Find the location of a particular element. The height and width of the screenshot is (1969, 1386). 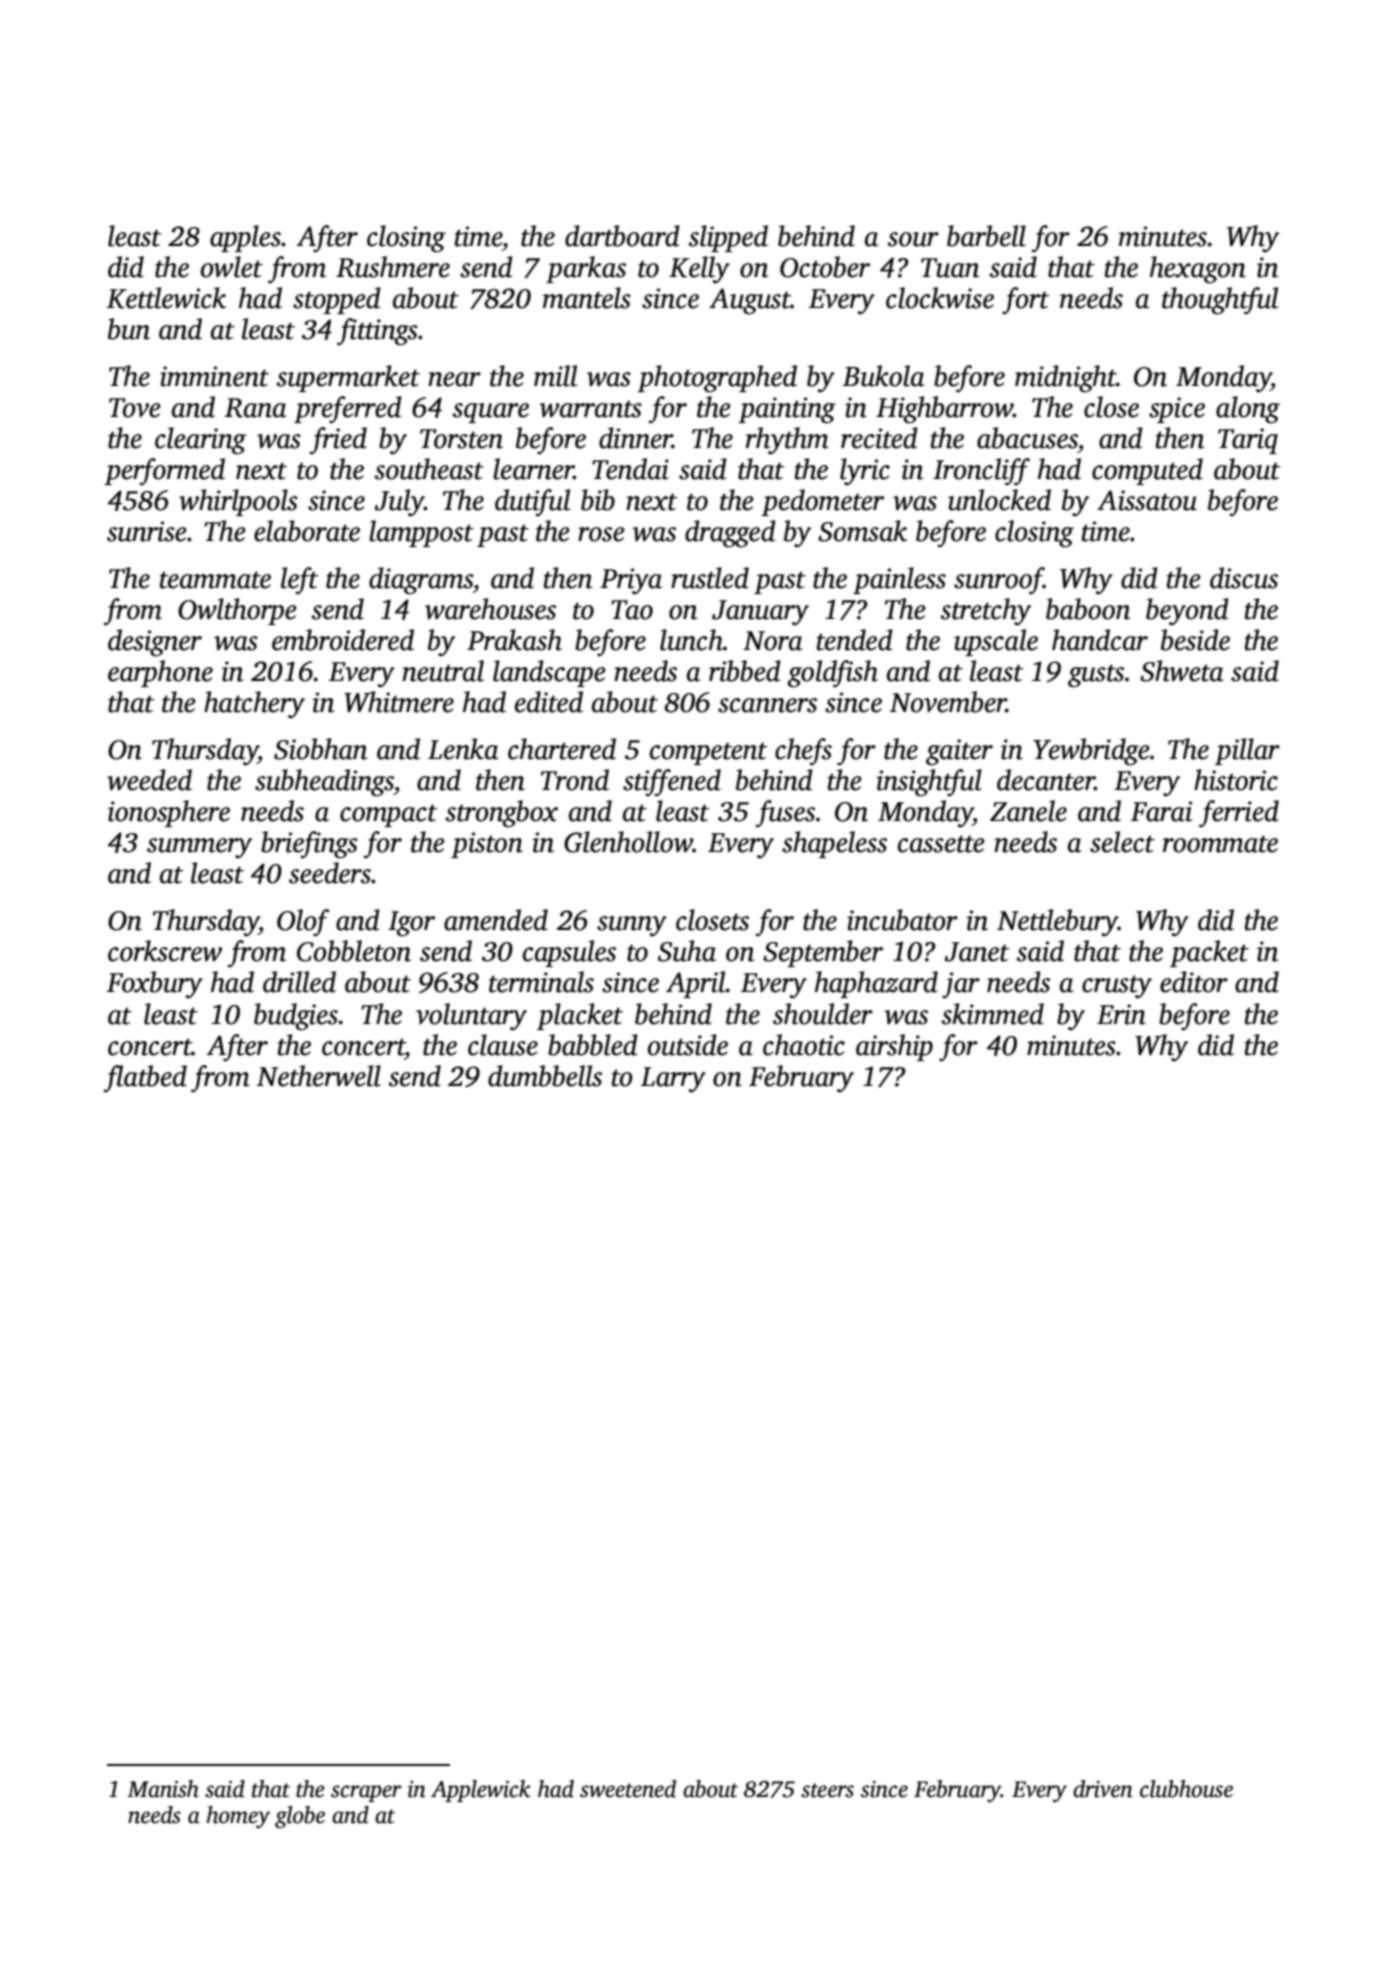

skimmed is located at coordinates (992, 1014).
